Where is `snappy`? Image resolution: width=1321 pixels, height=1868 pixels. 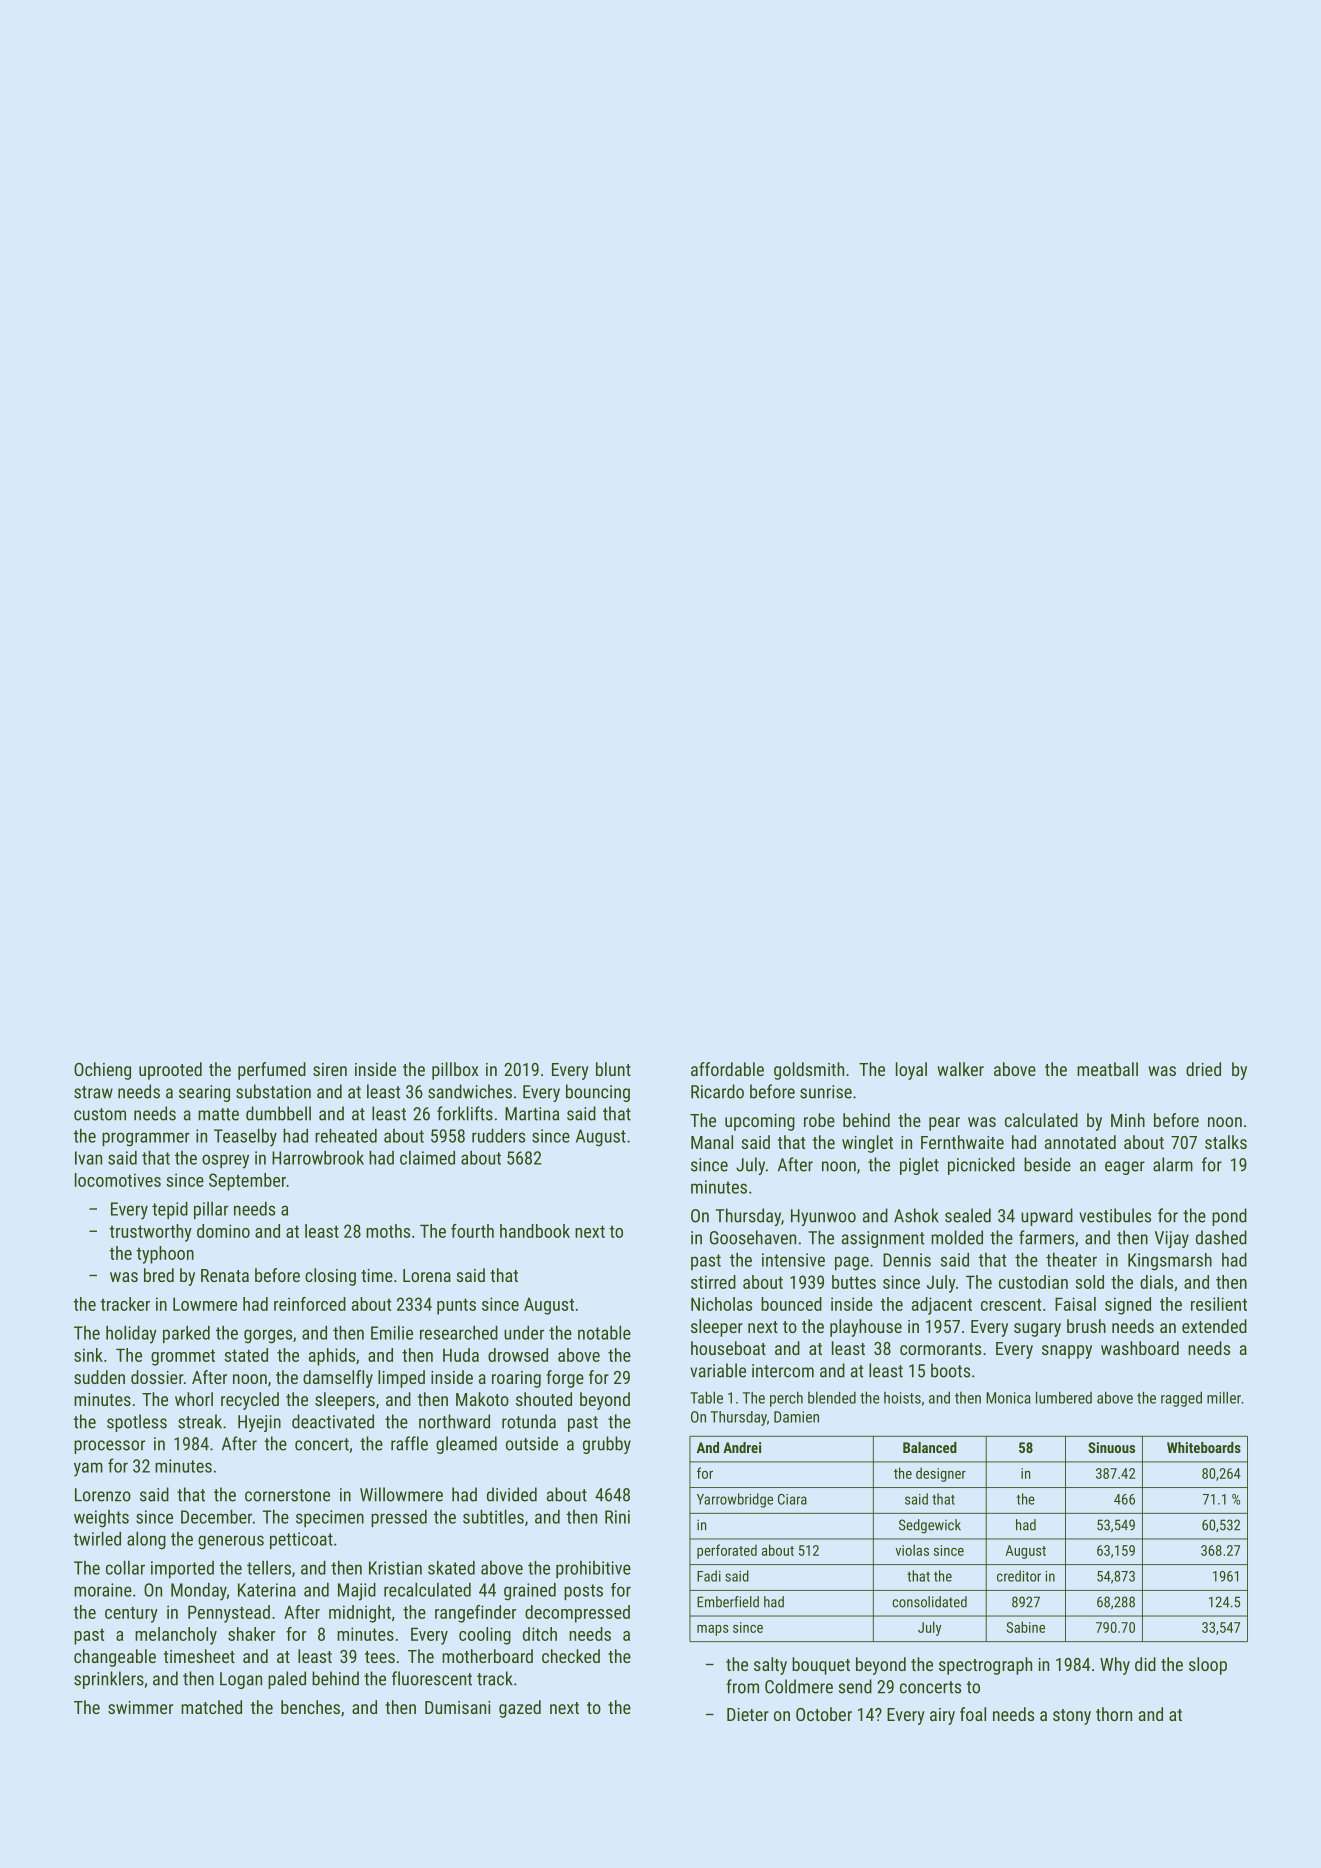
snappy is located at coordinates (1067, 1352).
